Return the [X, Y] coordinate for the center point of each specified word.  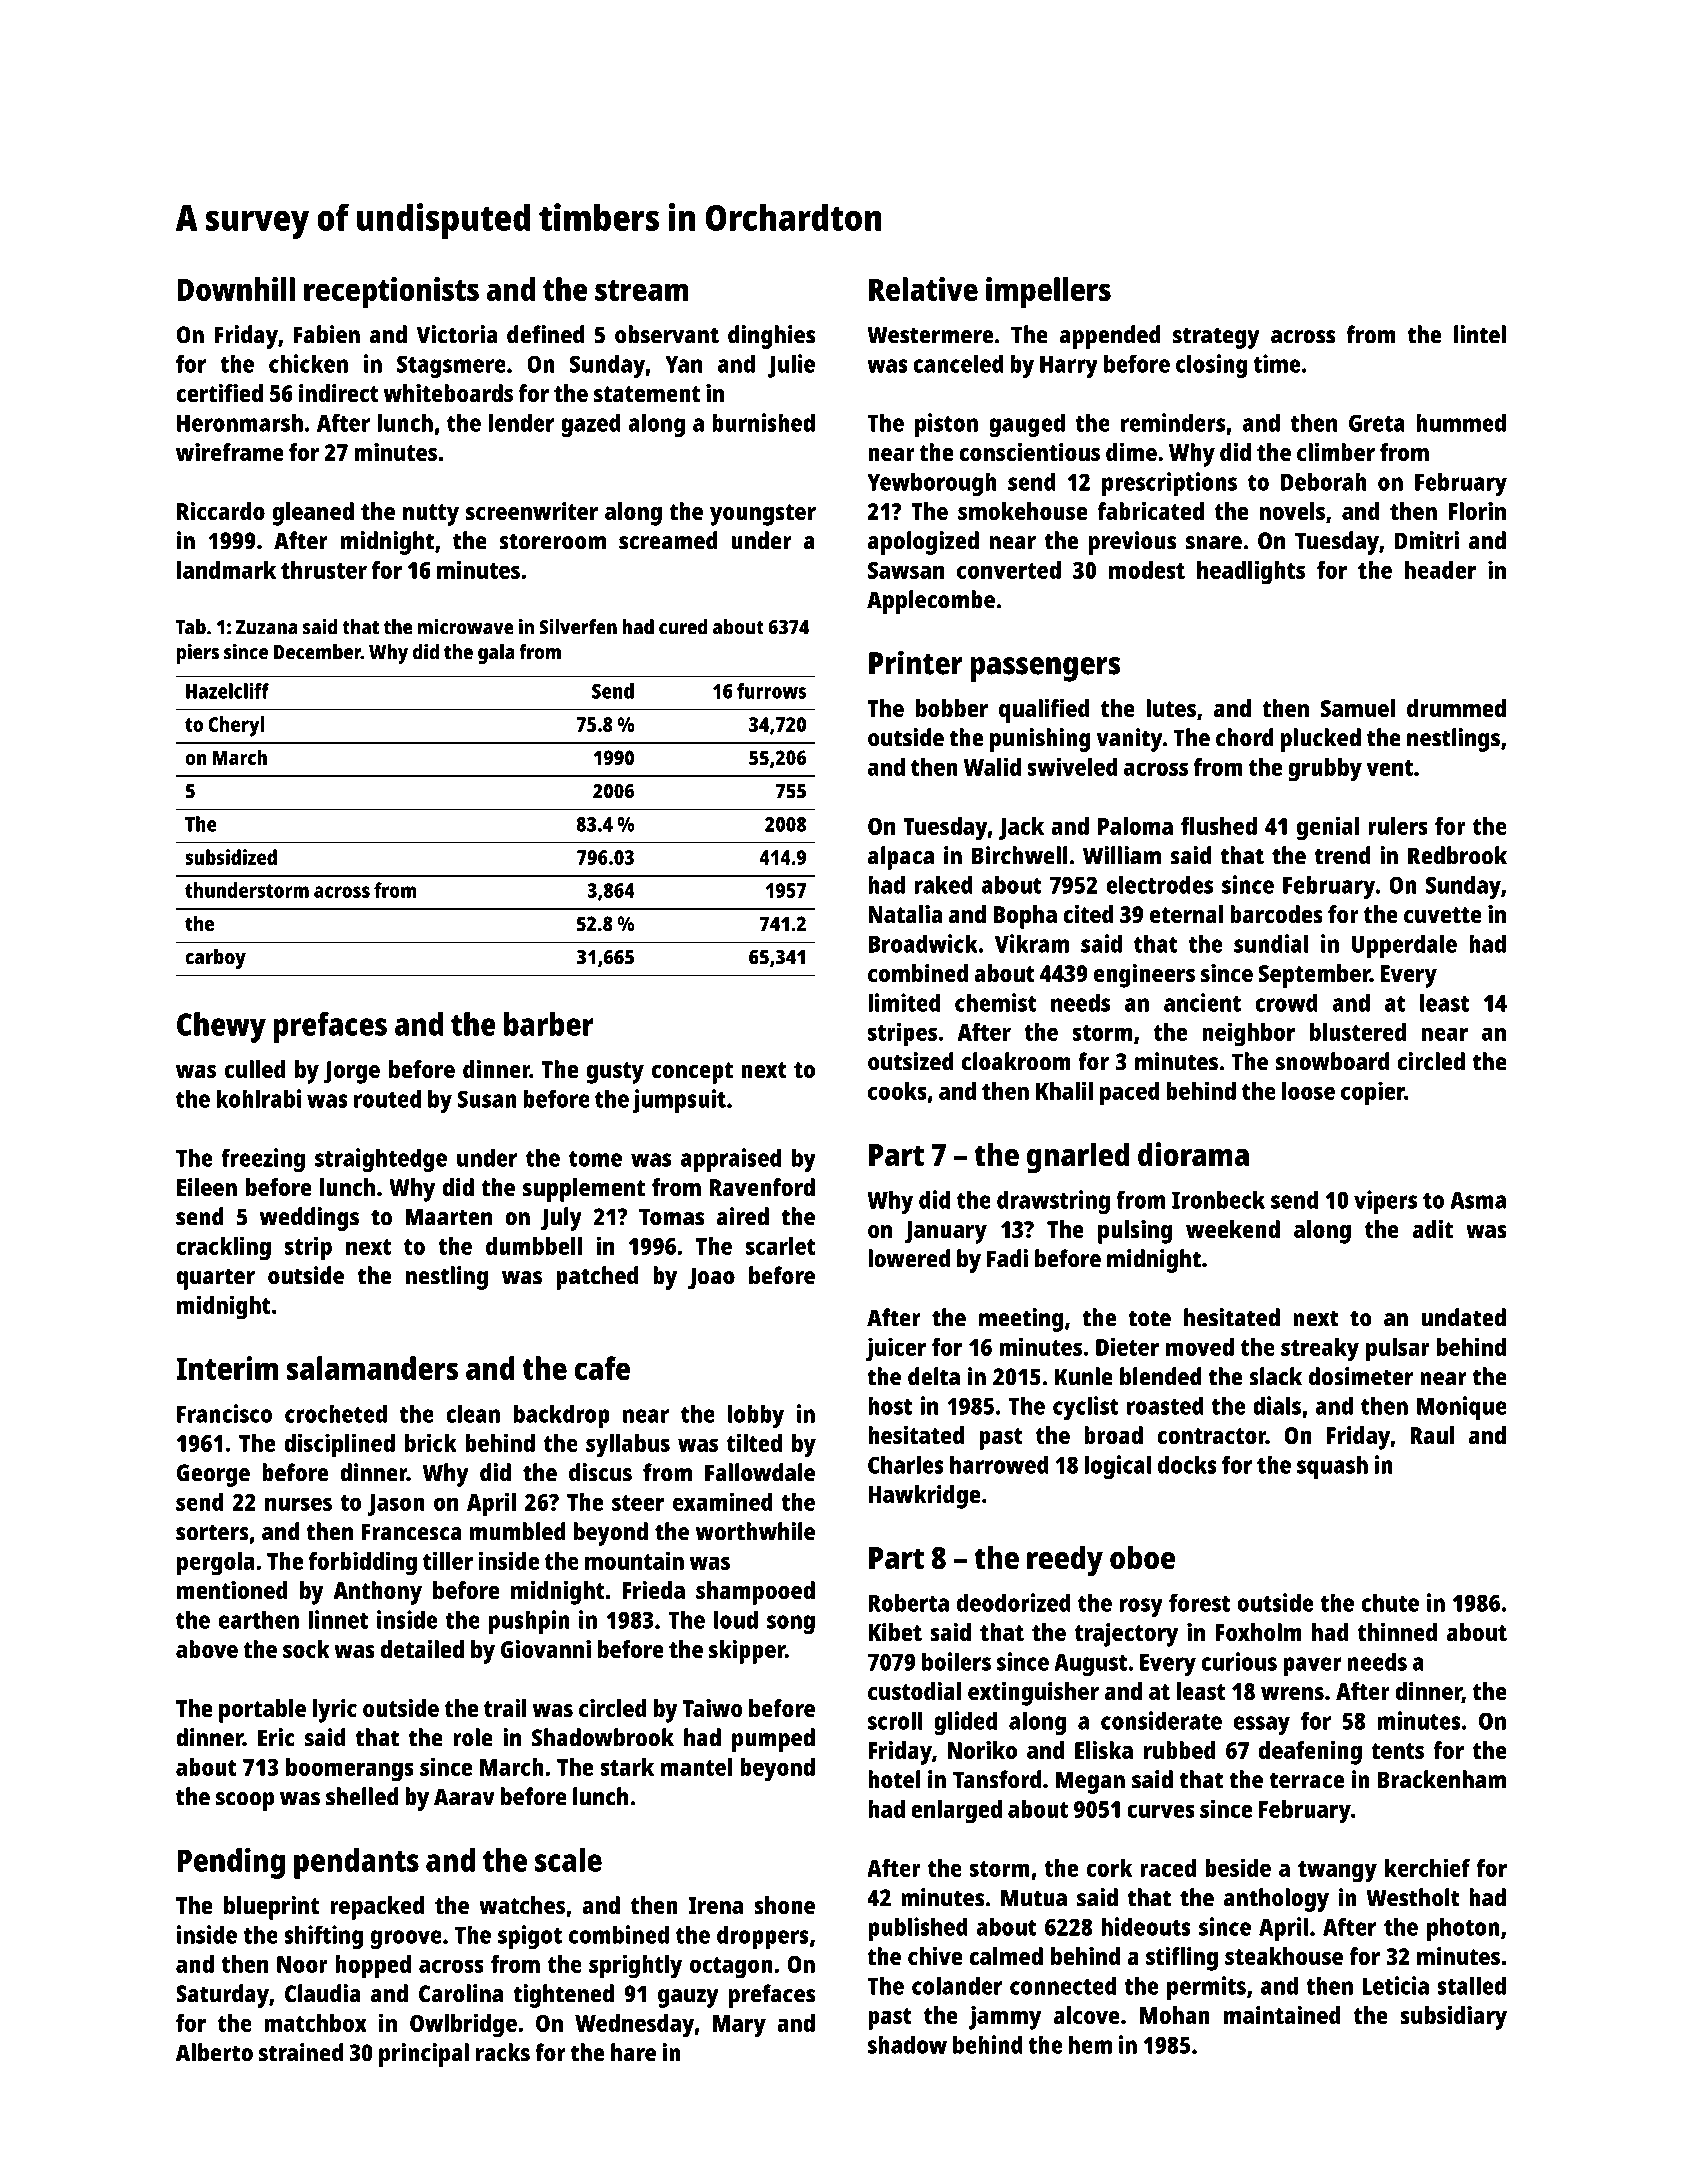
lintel [1480, 334]
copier [1373, 1093]
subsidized [231, 857]
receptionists [391, 292]
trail [505, 1708]
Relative [923, 289]
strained [301, 2052]
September [1314, 976]
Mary [739, 2026]
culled [255, 1069]
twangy [1337, 1872]
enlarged [956, 1812]
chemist [996, 1002]
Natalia [905, 914]
